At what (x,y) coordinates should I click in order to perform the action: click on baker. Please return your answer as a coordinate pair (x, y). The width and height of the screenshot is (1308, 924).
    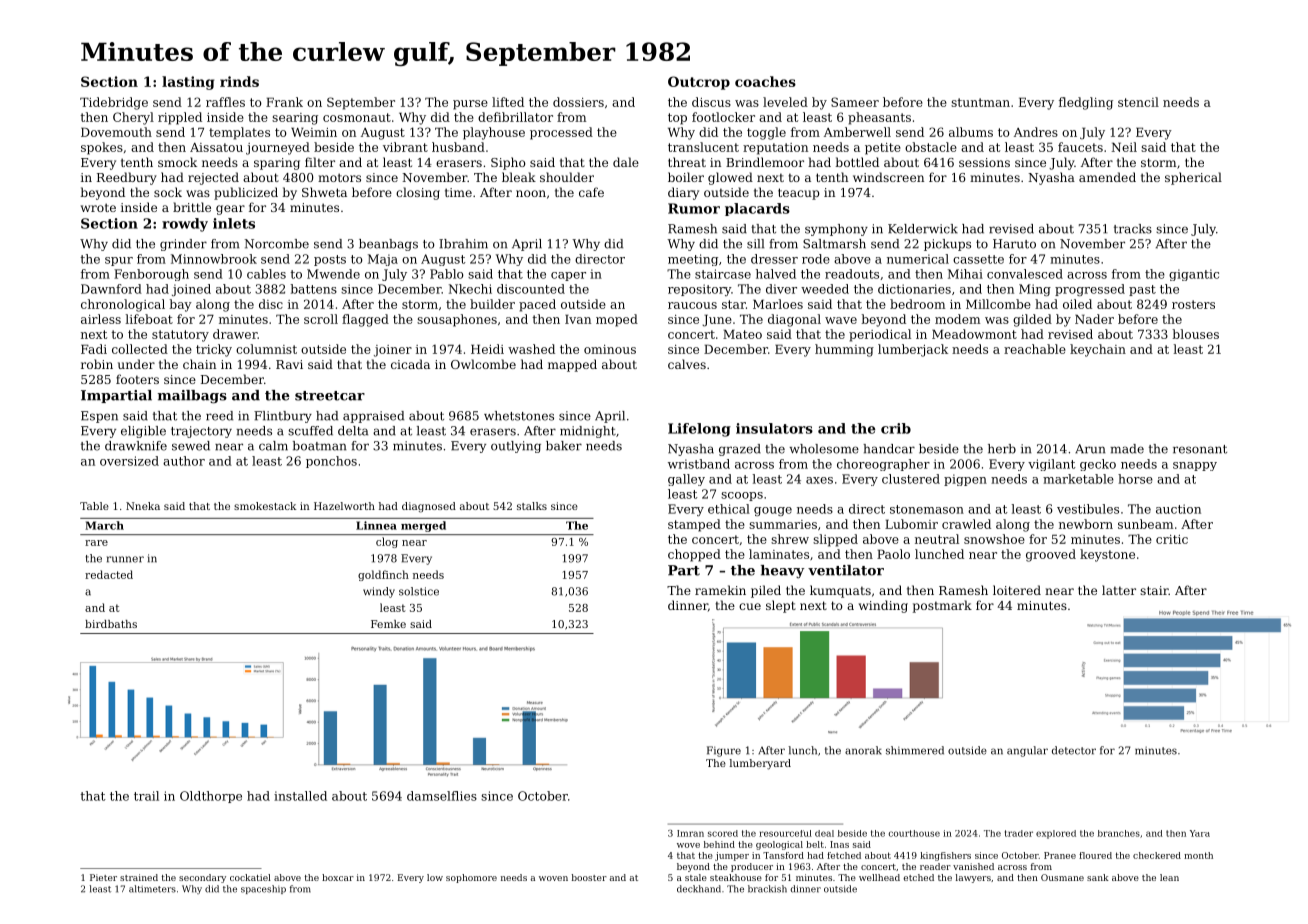
    Looking at the image, I should click on (564, 446).
